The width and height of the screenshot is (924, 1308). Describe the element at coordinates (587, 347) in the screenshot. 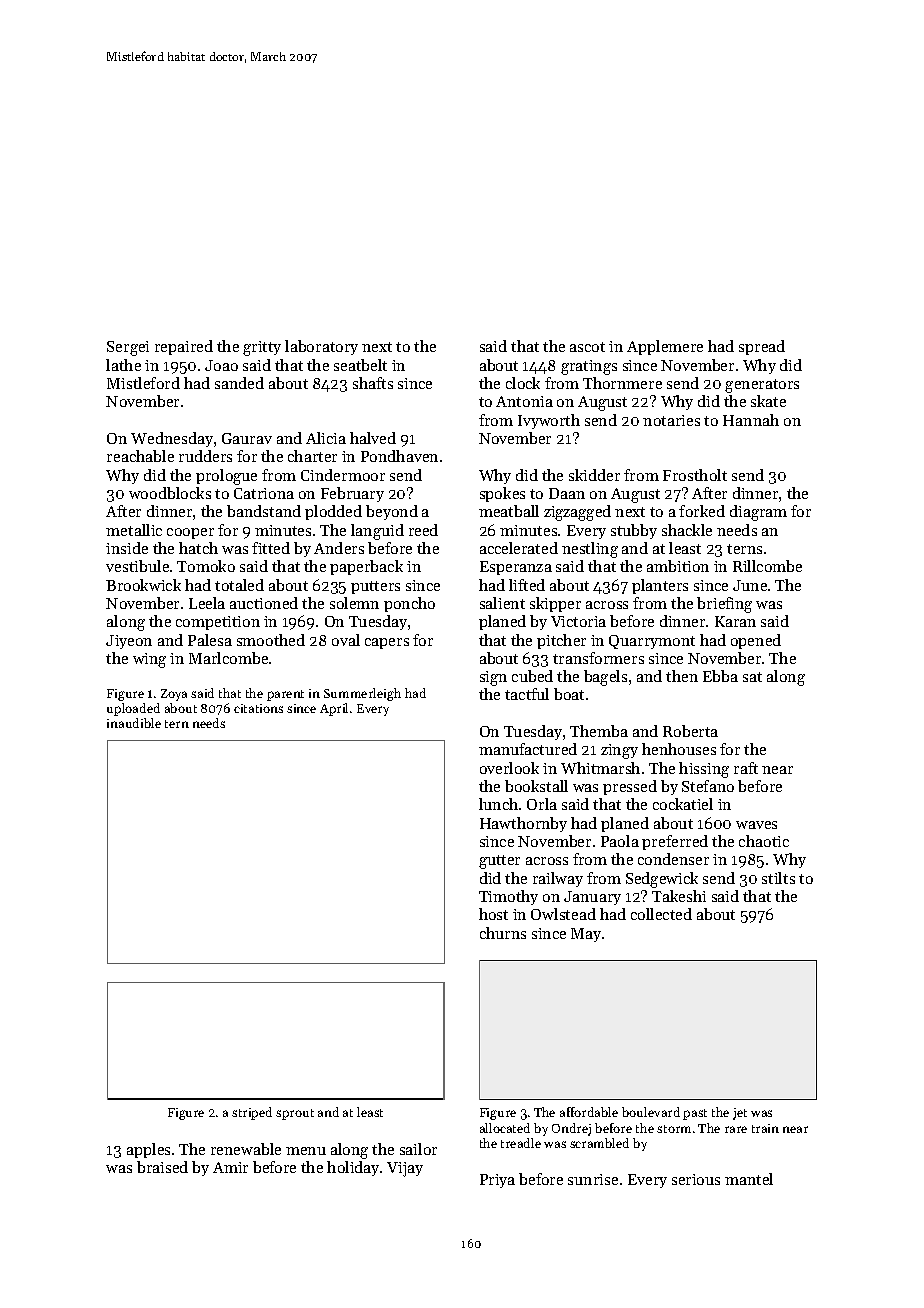

I see `ascot` at that location.
